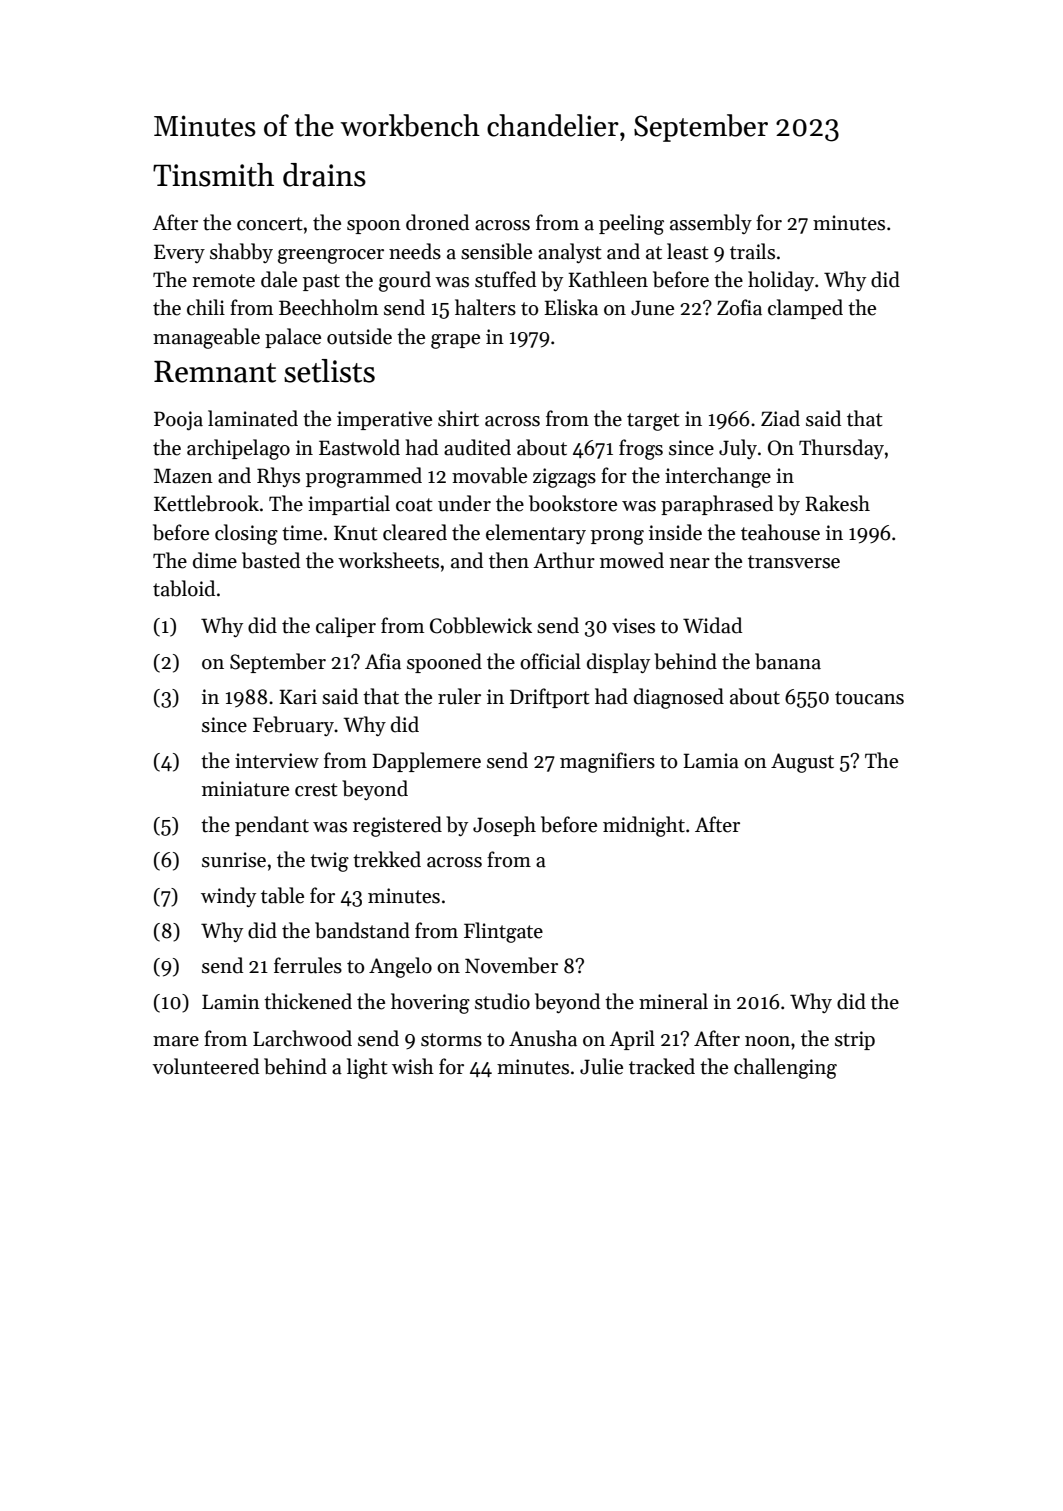 This page has height=1511, width=1063. What do you see at coordinates (644, 826) in the page?
I see `midnight` at bounding box center [644, 826].
